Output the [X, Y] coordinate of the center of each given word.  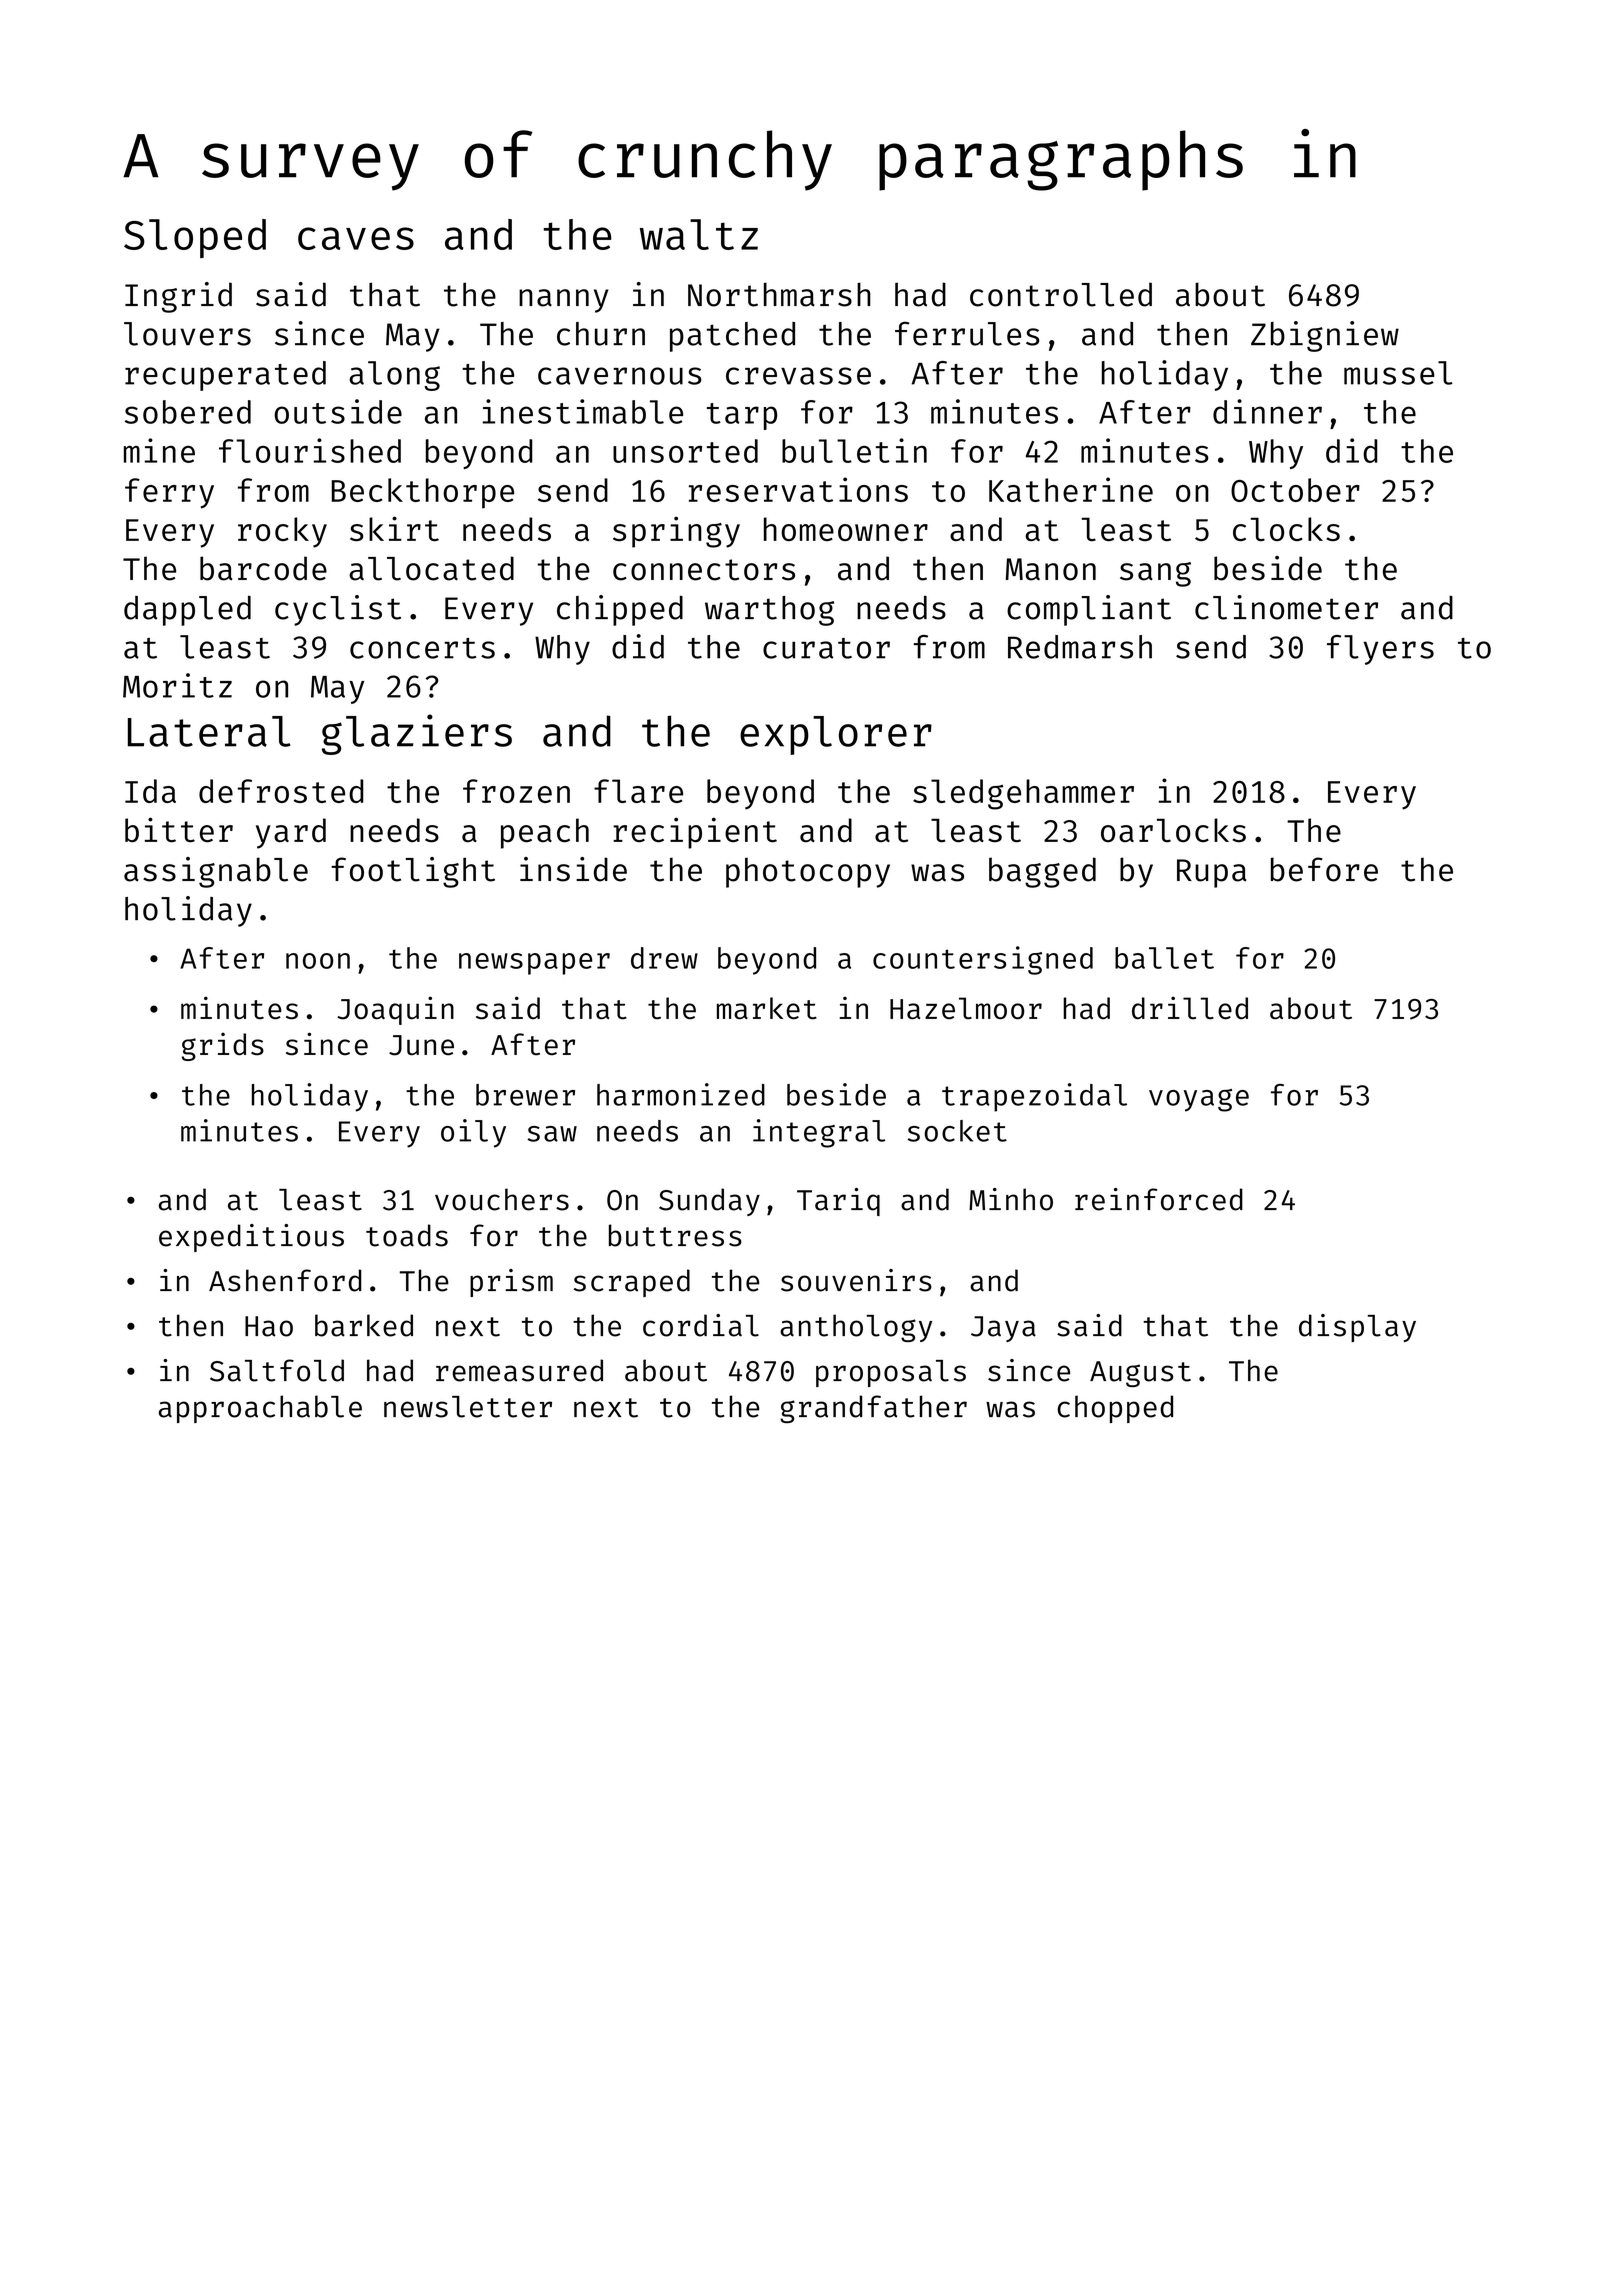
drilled [1190, 1008]
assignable [216, 872]
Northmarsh [779, 294]
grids [223, 1047]
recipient [695, 833]
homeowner [846, 529]
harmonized [681, 1094]
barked [364, 1325]
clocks [1286, 529]
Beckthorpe [423, 493]
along [394, 376]
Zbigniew [1325, 336]
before [1324, 869]
